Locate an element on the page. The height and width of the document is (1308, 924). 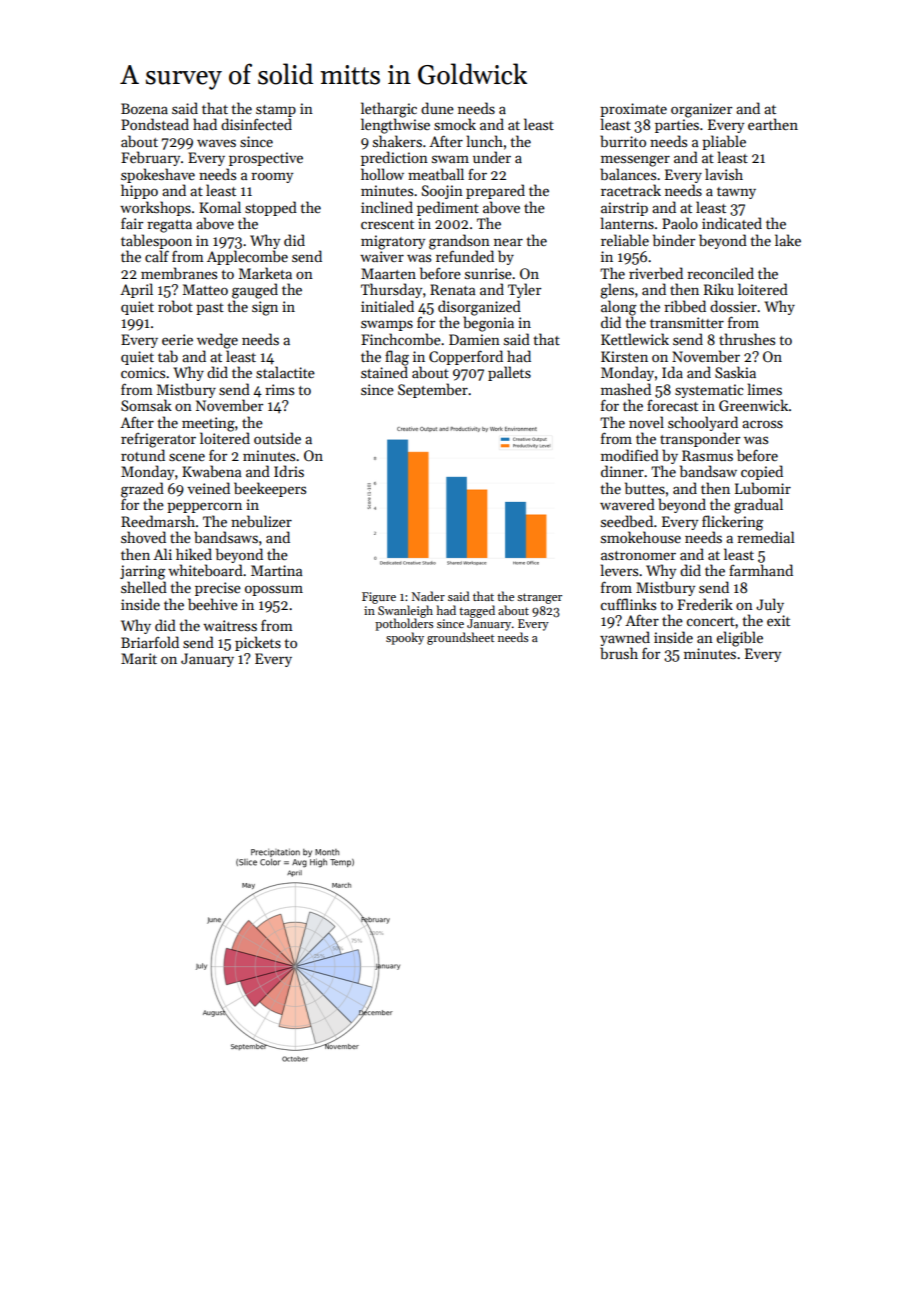
tawny is located at coordinates (736, 193).
